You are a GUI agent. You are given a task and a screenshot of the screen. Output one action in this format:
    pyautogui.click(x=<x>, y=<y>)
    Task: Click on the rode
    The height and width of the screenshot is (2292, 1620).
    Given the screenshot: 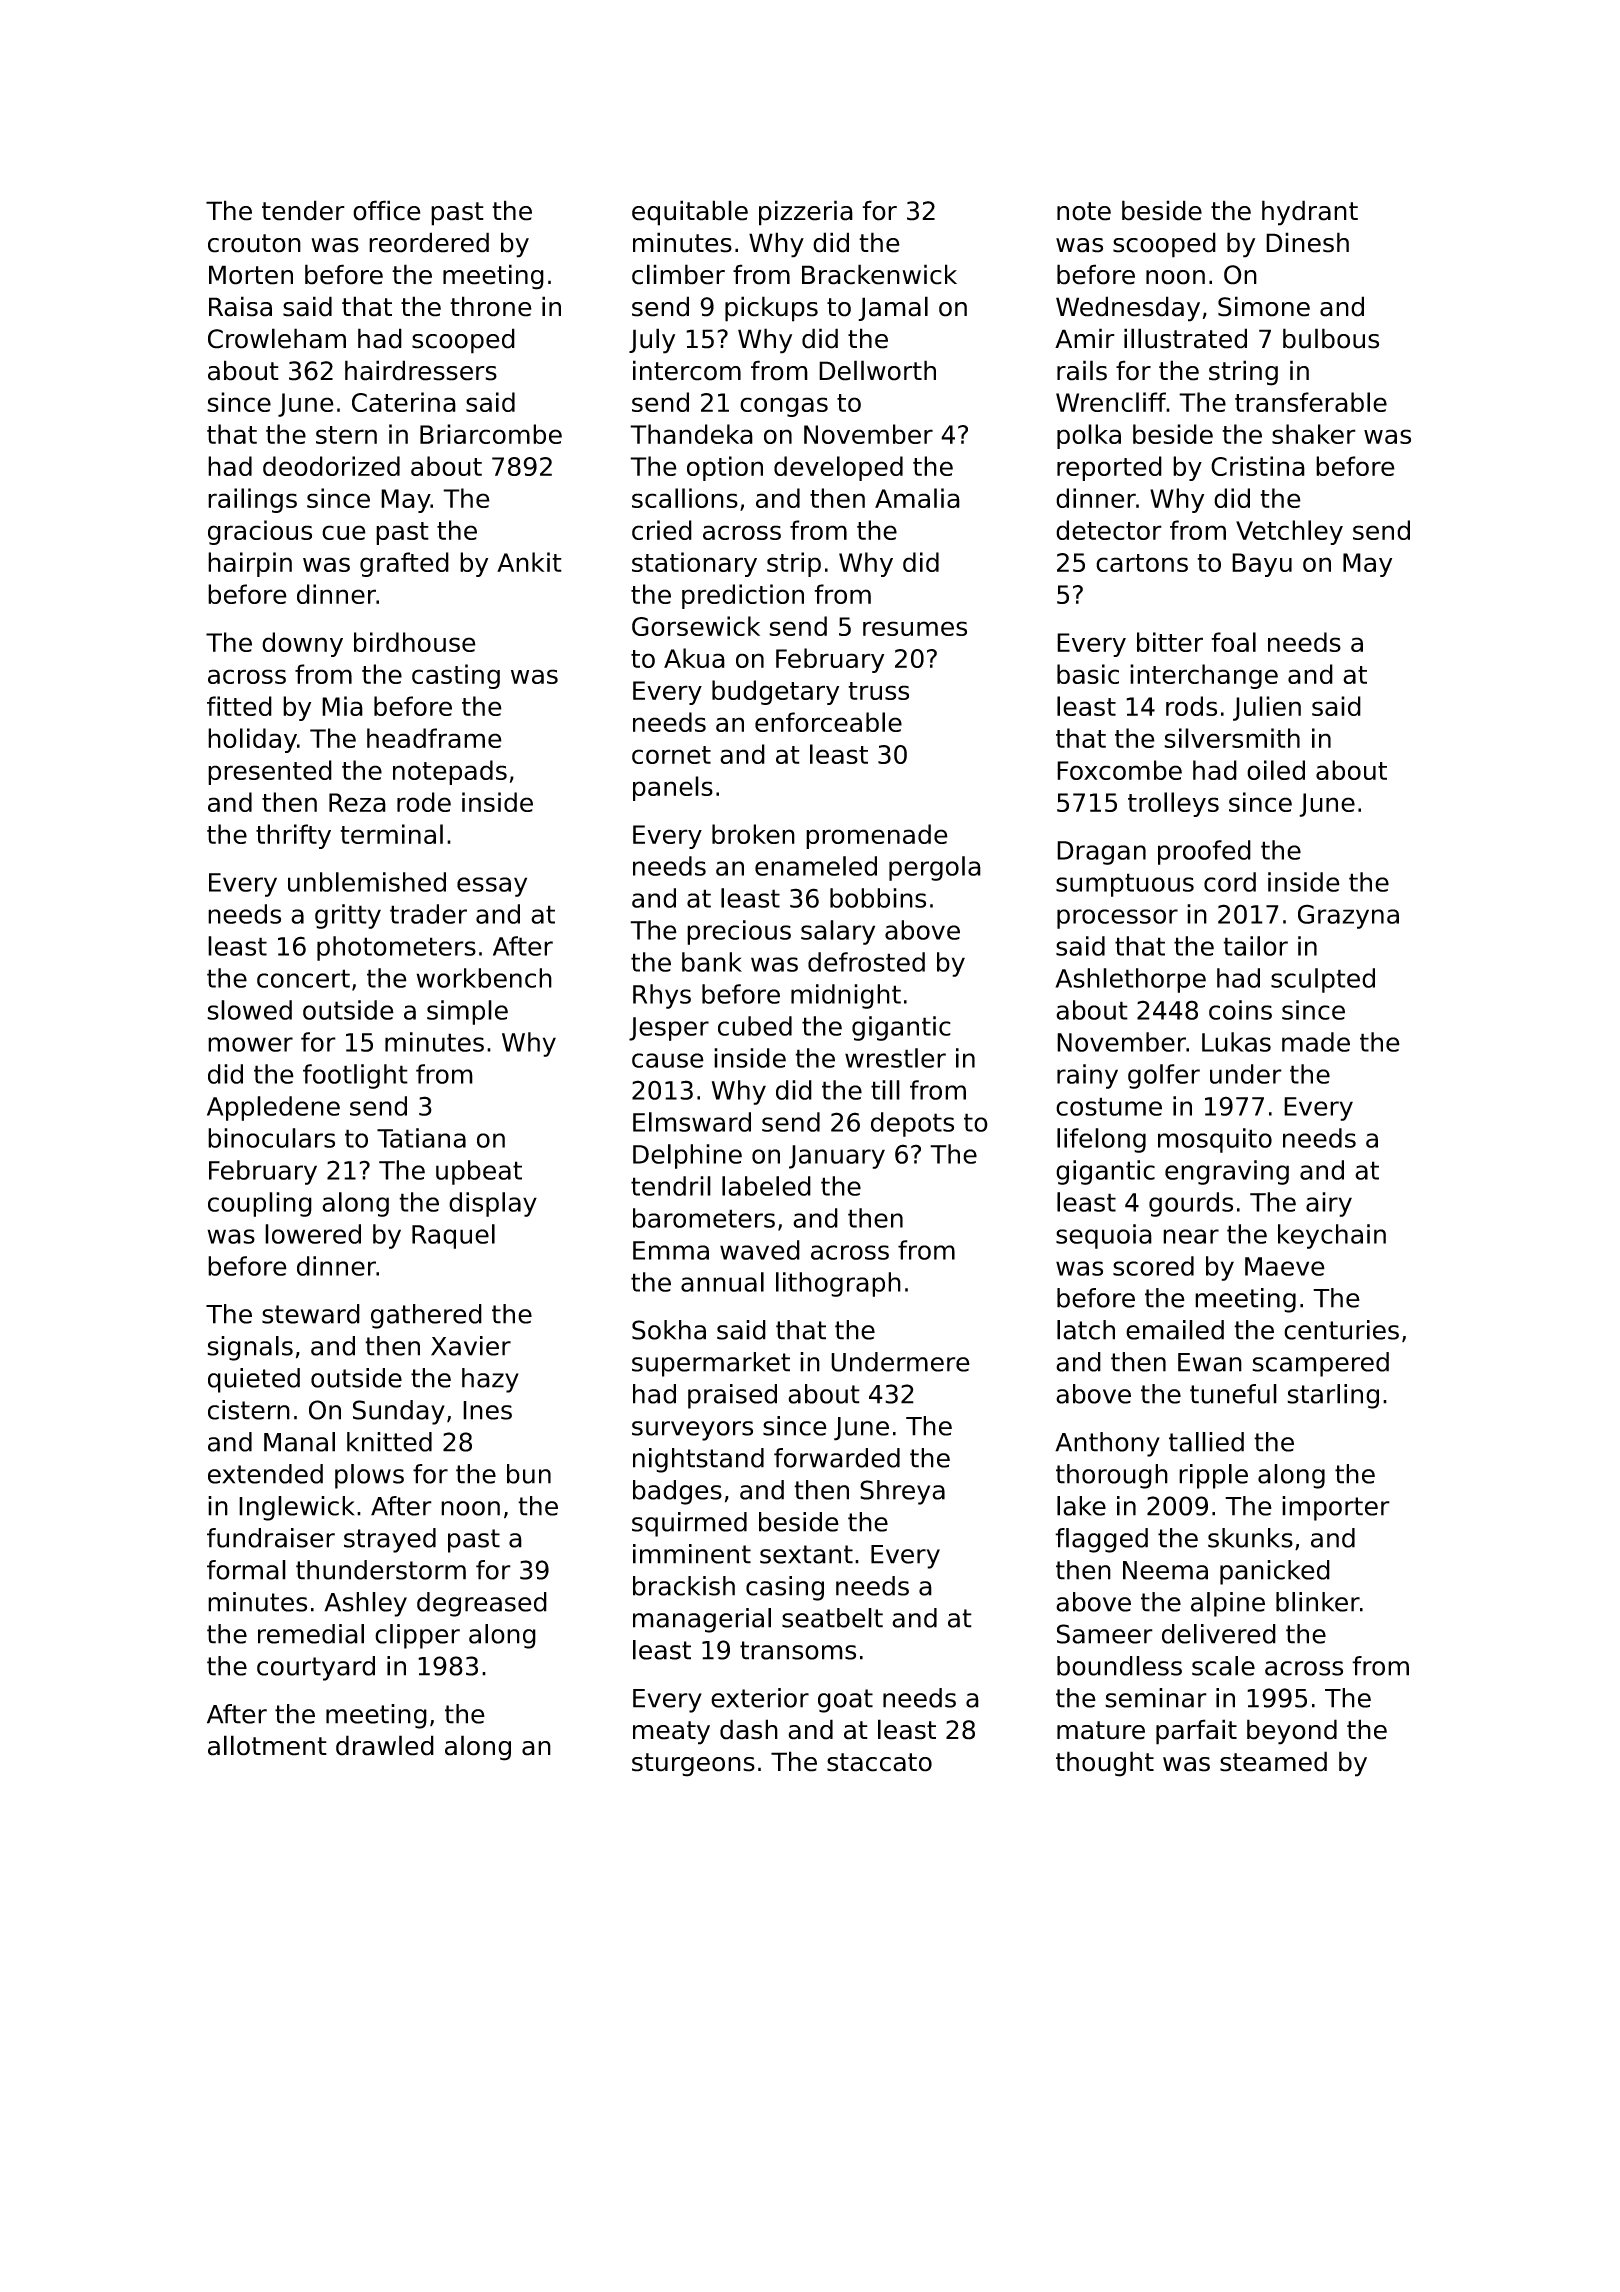 What is the action you would take?
    pyautogui.click(x=424, y=802)
